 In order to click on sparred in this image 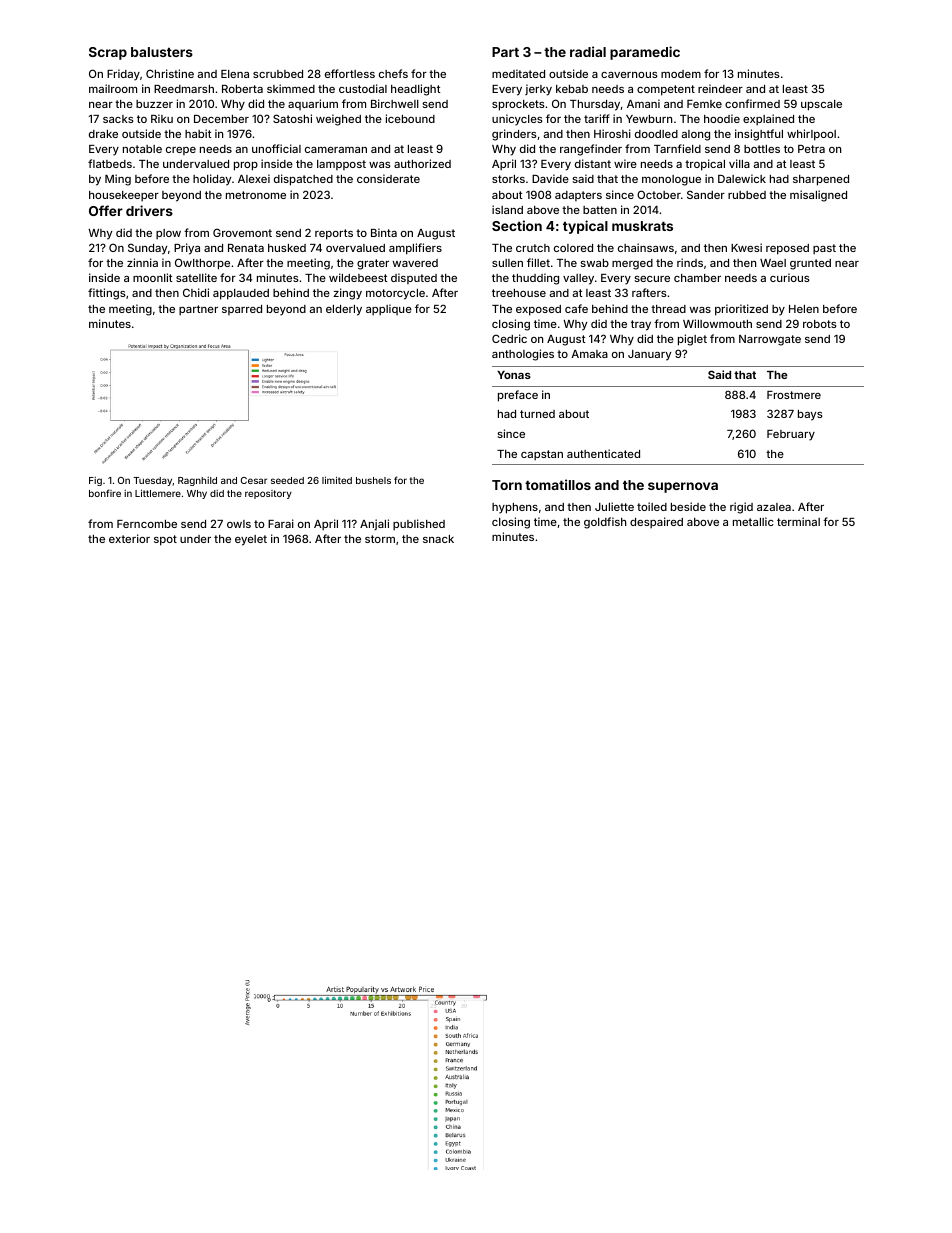, I will do `click(242, 310)`.
